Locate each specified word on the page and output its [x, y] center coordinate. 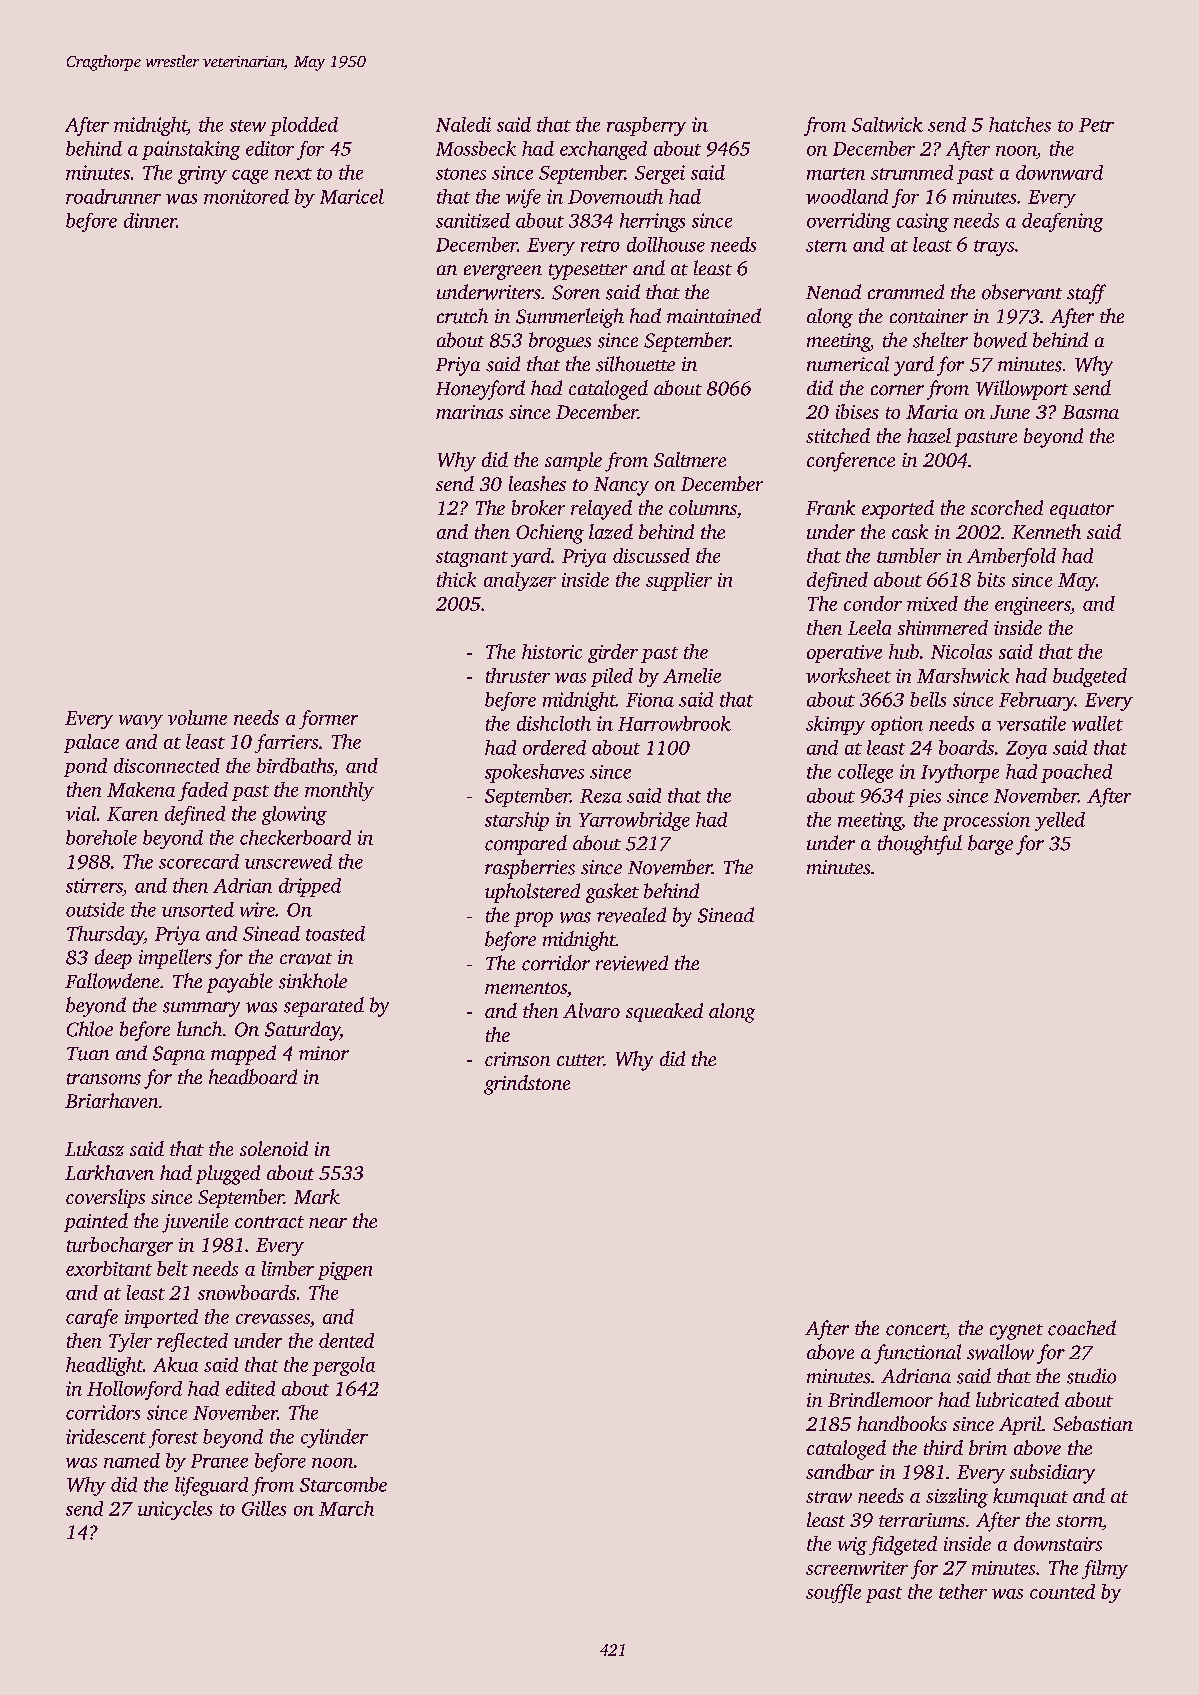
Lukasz [94, 1148]
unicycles [175, 1510]
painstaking [191, 150]
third [943, 1447]
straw [829, 1497]
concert [916, 1330]
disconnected [167, 765]
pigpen [345, 1271]
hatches [1020, 124]
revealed [631, 915]
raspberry [646, 126]
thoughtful [920, 845]
